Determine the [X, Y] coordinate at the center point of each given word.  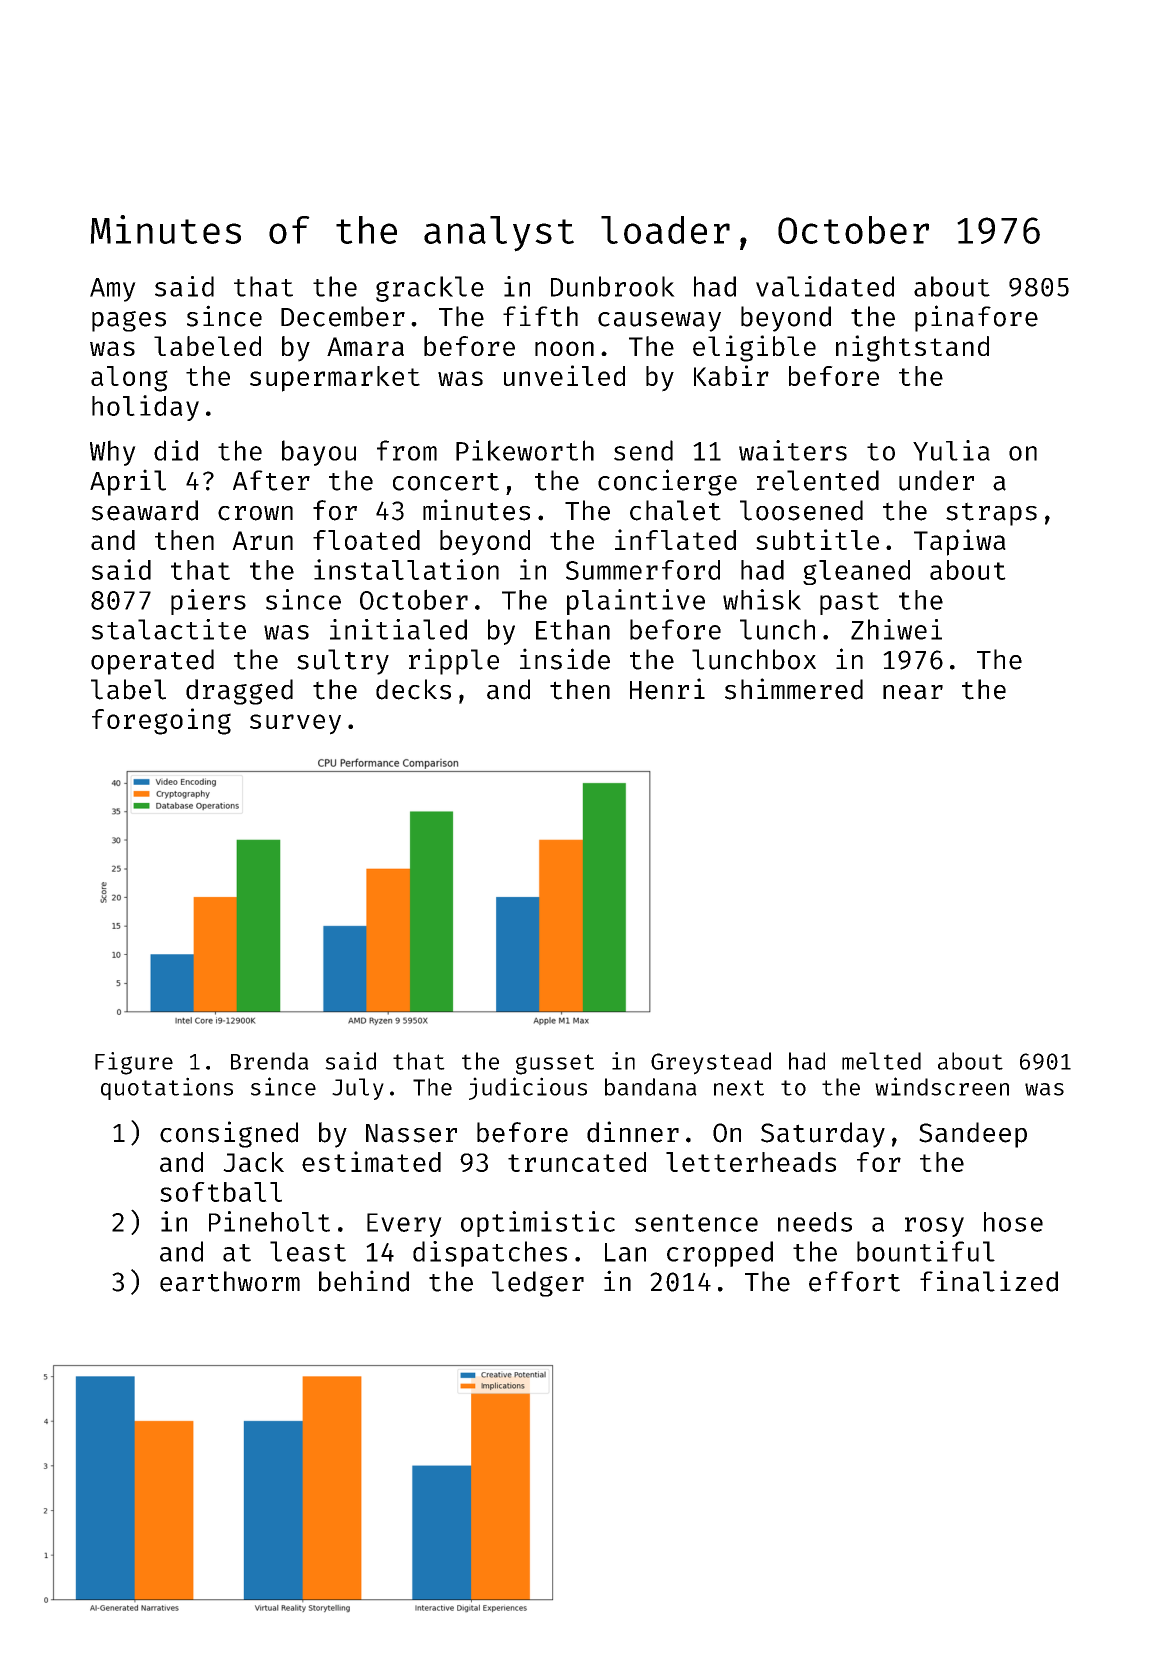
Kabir [731, 375]
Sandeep [973, 1135]
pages [129, 321]
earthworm [230, 1281]
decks [413, 689]
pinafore [976, 318]
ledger [538, 1284]
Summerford [643, 570]
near [913, 692]
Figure [134, 1063]
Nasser [411, 1133]
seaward [144, 510]
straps [991, 514]
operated [152, 662]
